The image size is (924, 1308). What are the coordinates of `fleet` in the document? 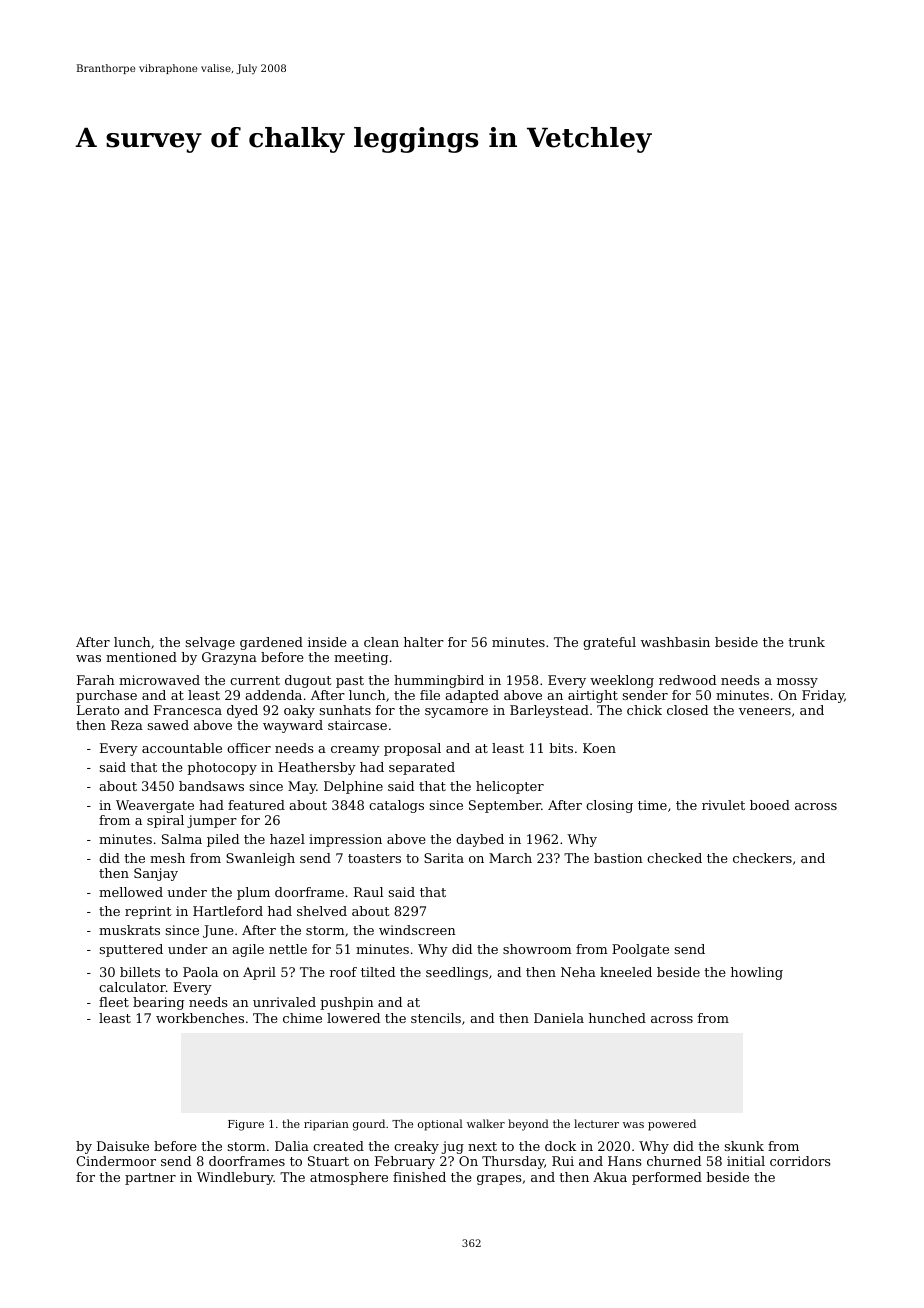 It's located at (114, 1002).
